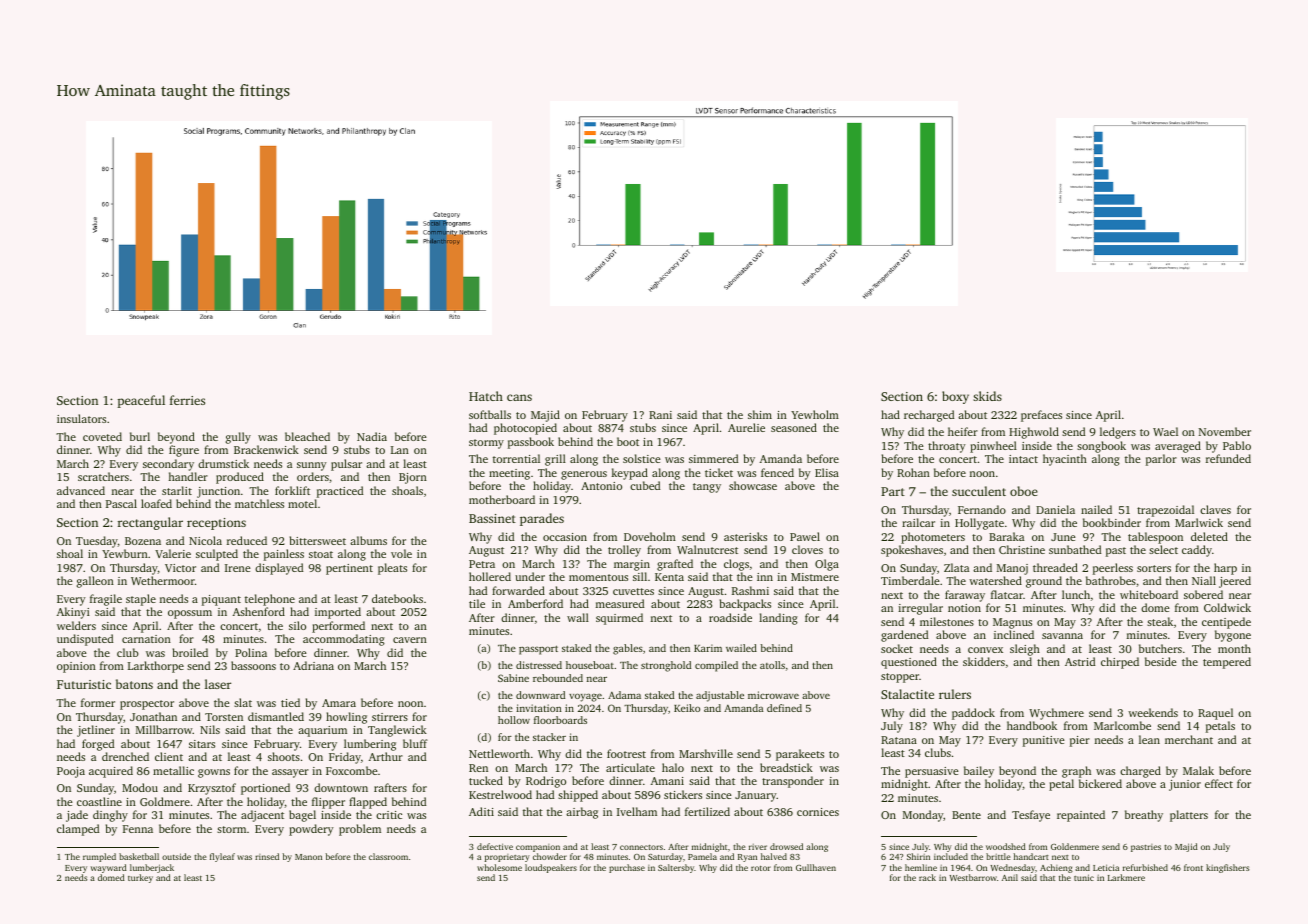 Image resolution: width=1308 pixels, height=924 pixels. What do you see at coordinates (190, 652) in the screenshot?
I see `broiled` at bounding box center [190, 652].
